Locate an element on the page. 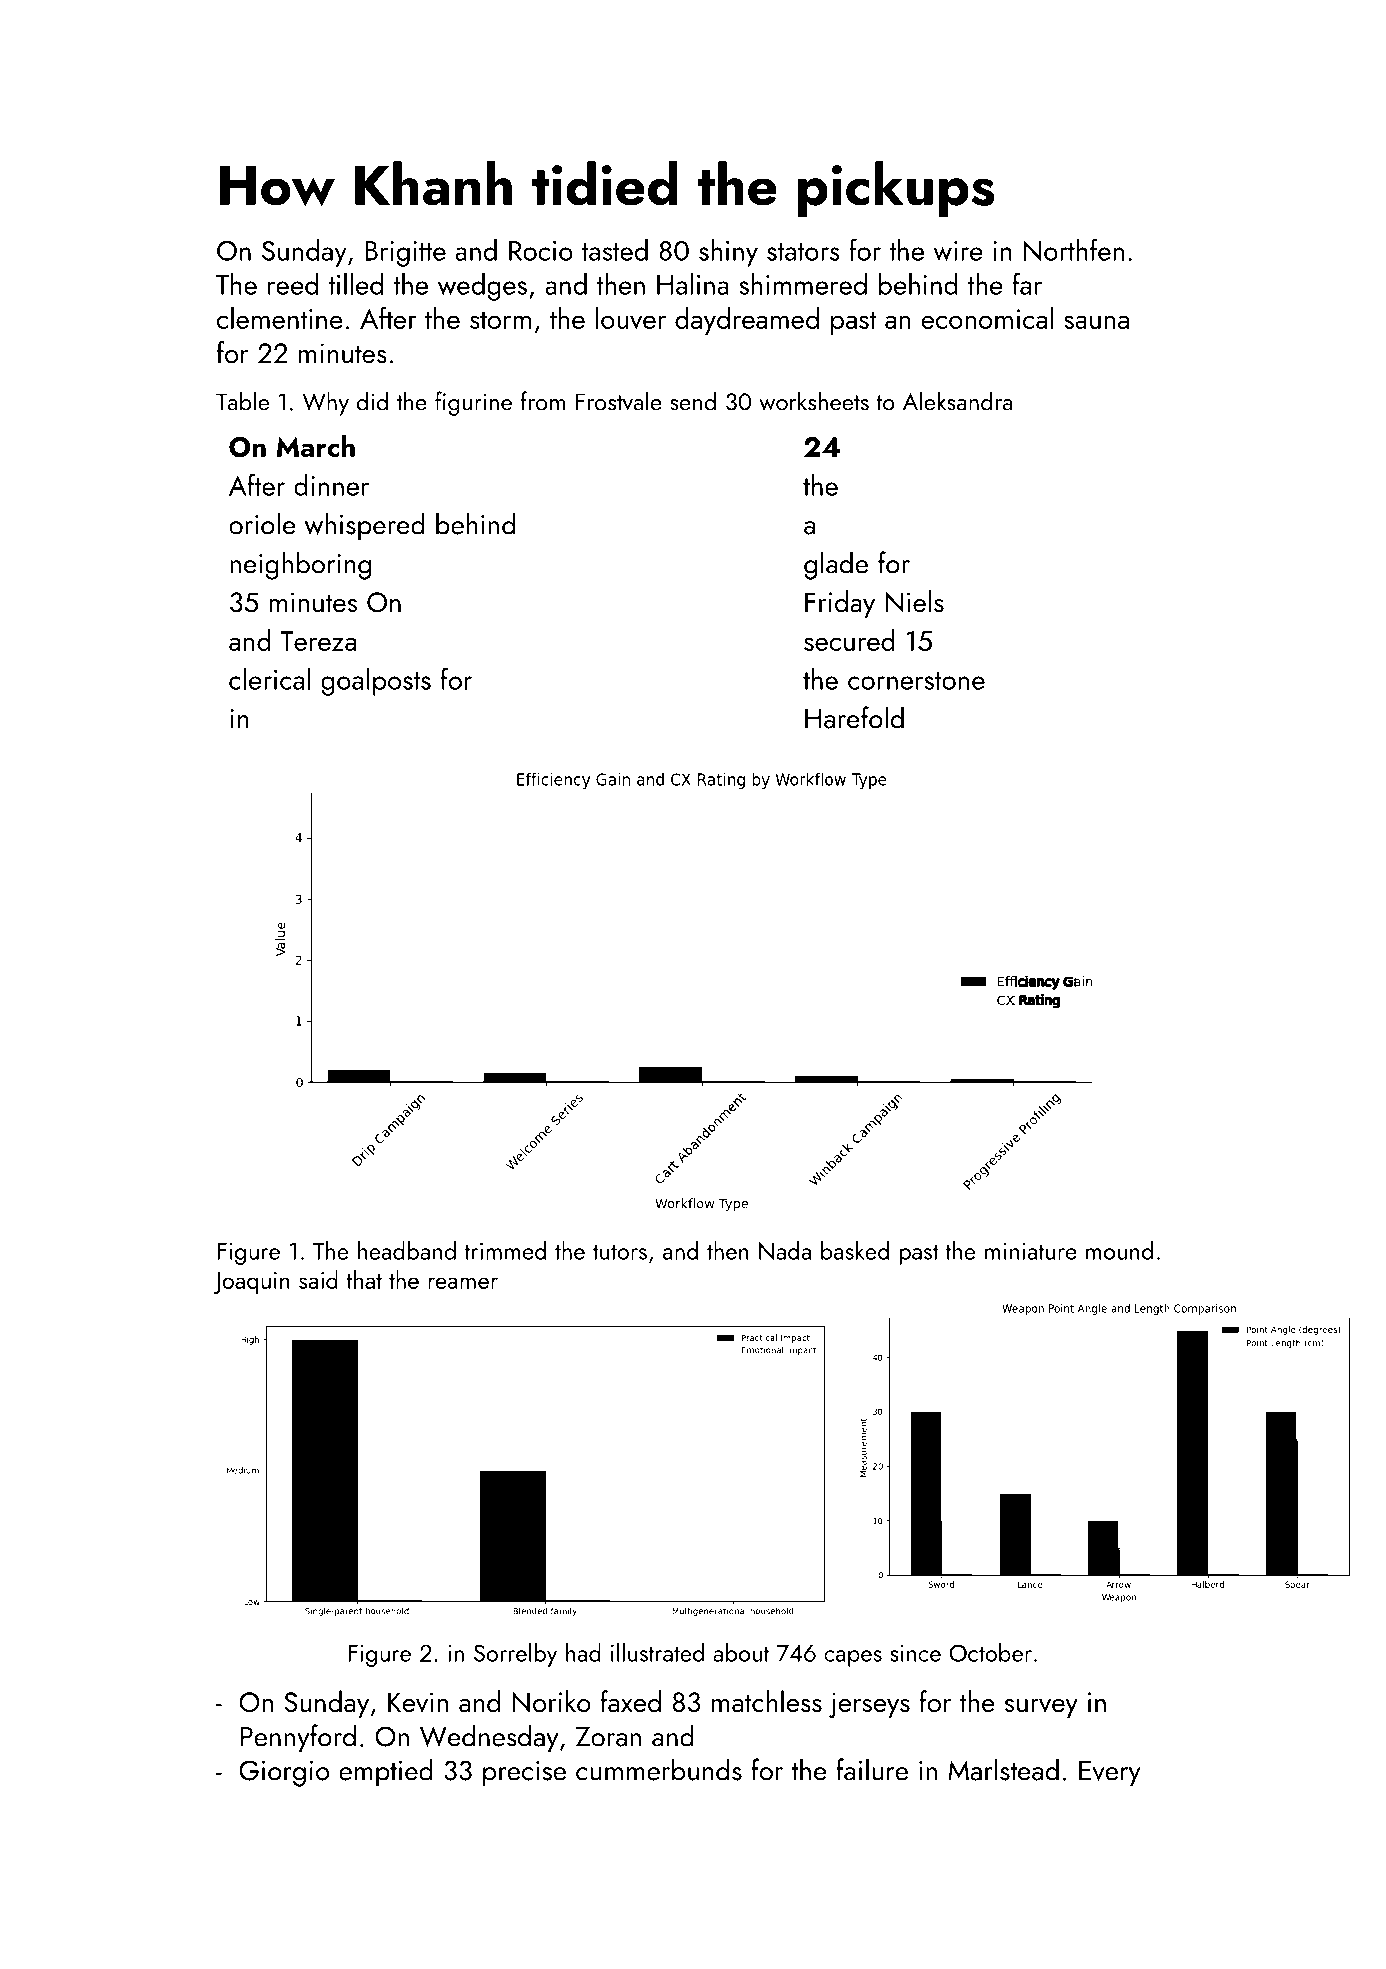 The width and height of the image is (1386, 1969). wire is located at coordinates (958, 251).
